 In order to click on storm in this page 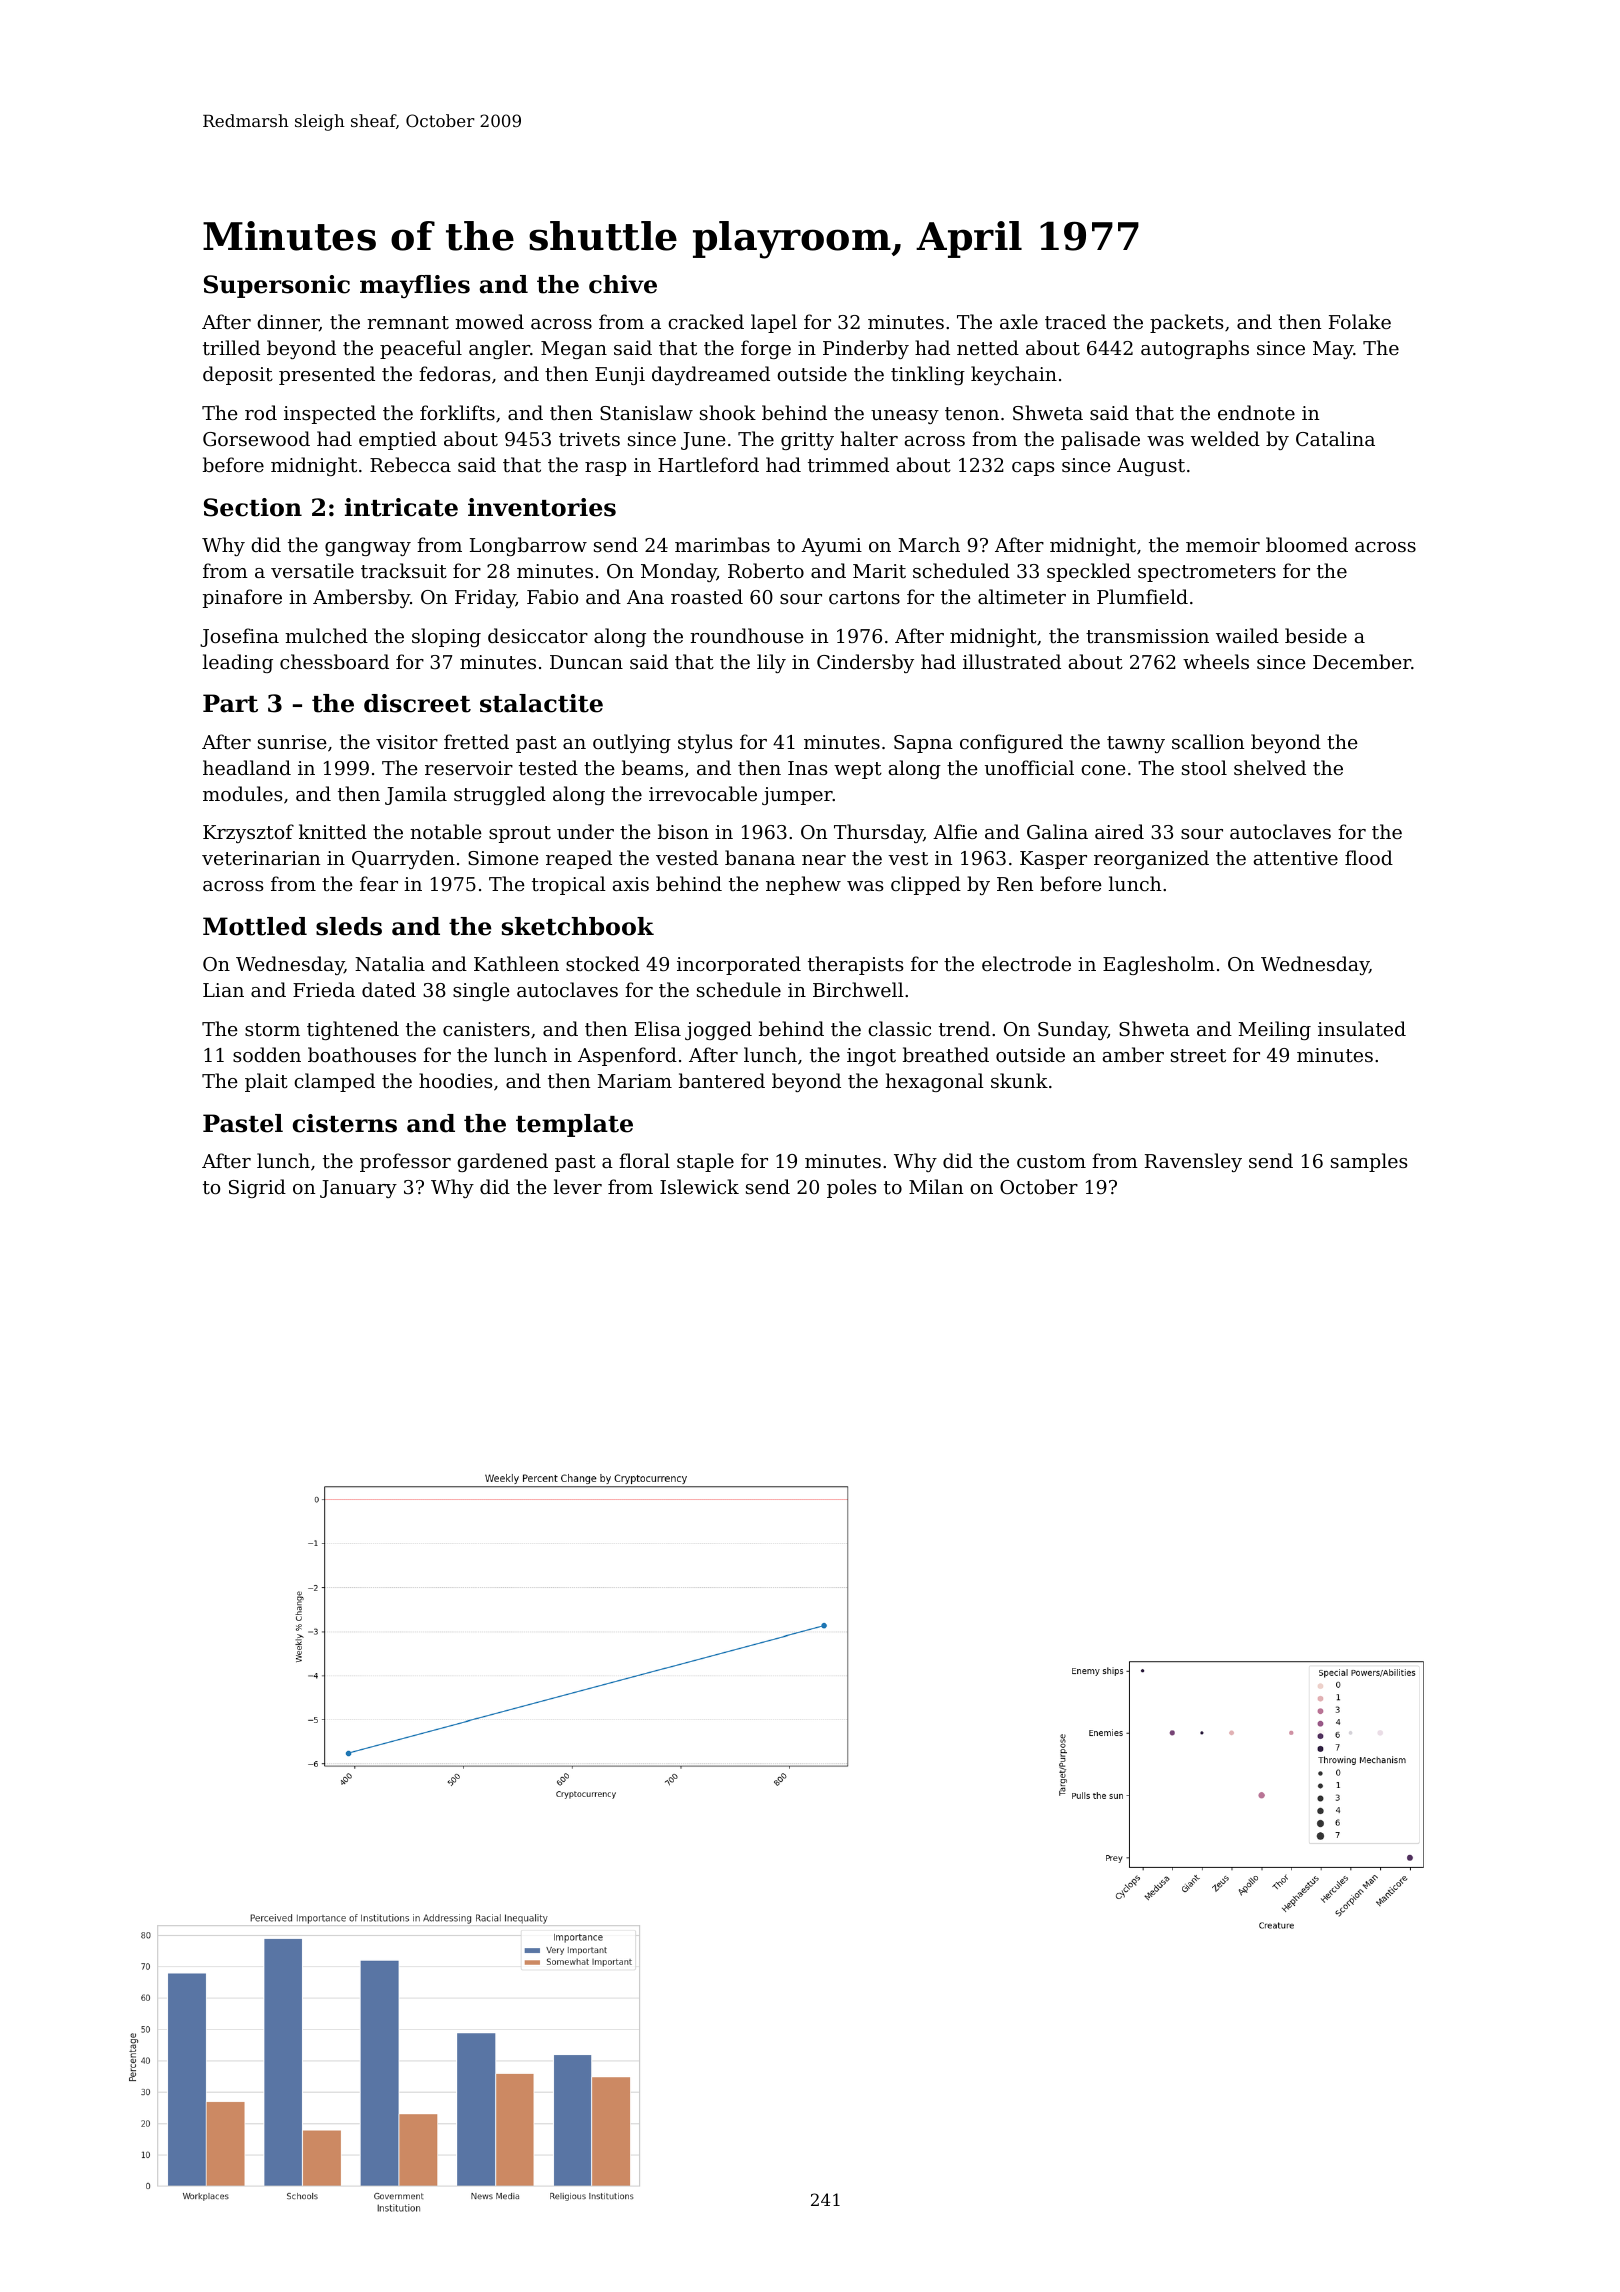, I will do `click(272, 1029)`.
